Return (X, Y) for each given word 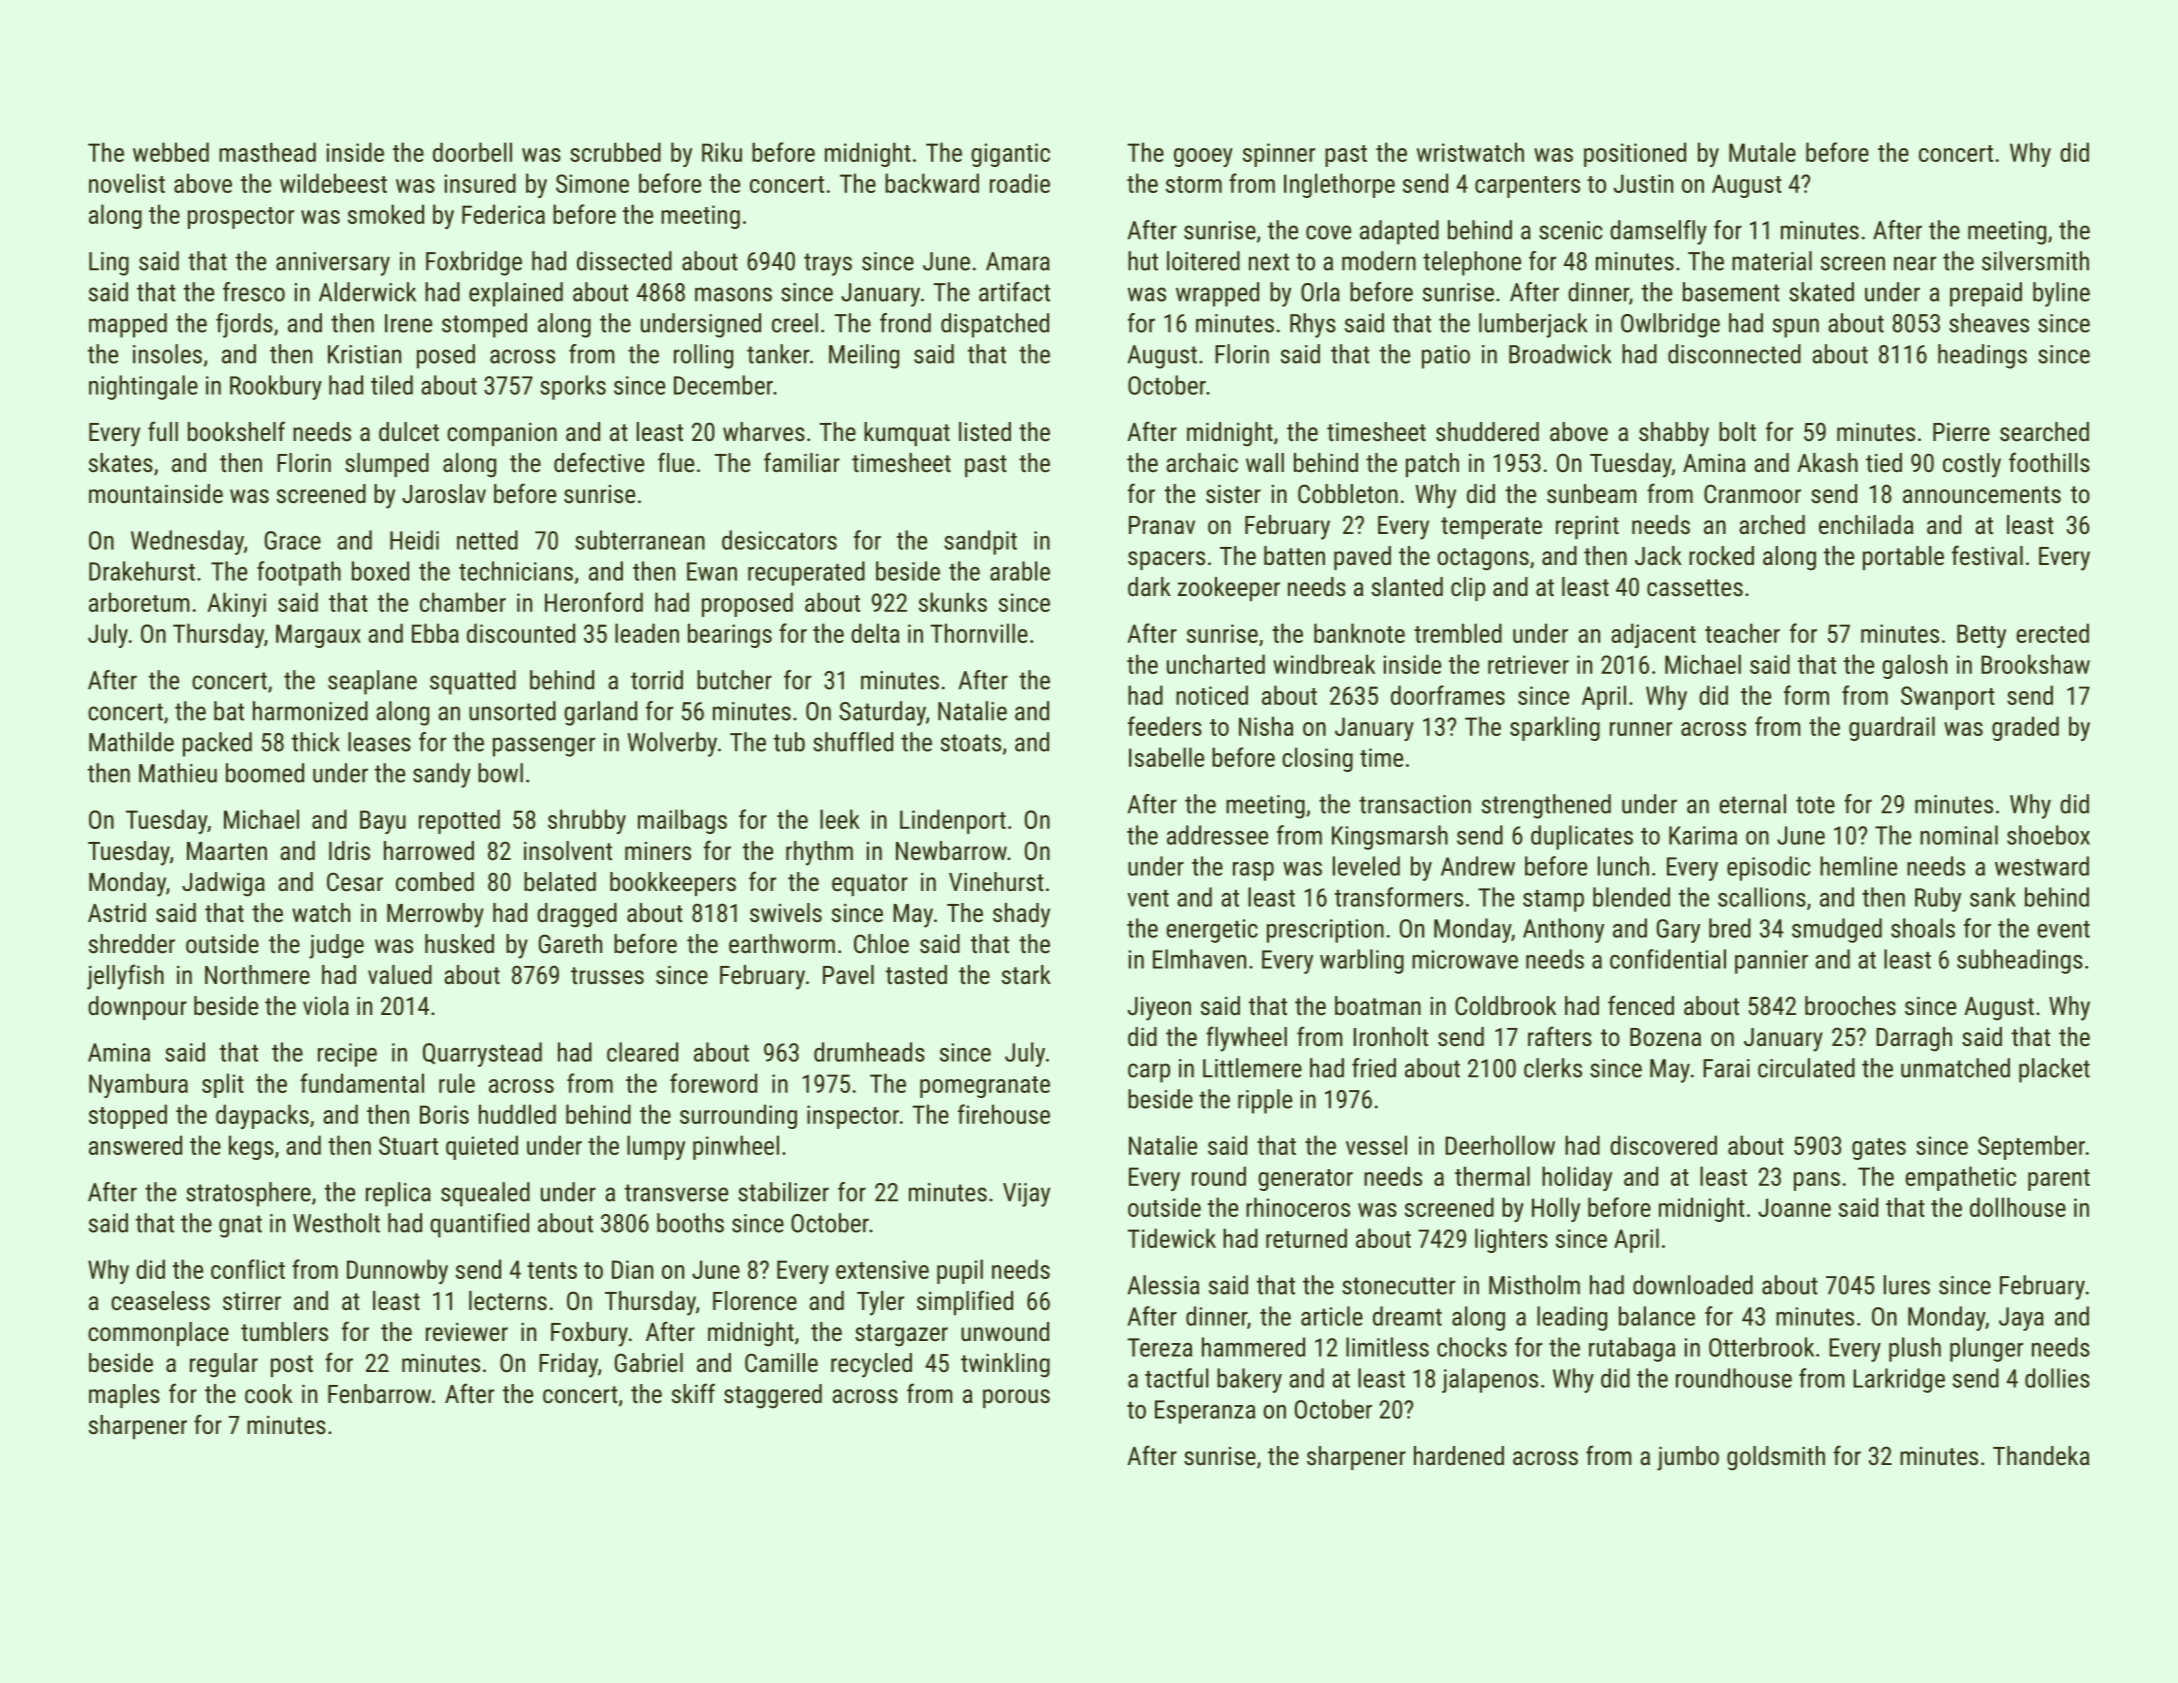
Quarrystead (482, 1054)
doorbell (472, 152)
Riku (722, 152)
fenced (1641, 1005)
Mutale (1762, 152)
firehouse (1004, 1114)
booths (690, 1223)
